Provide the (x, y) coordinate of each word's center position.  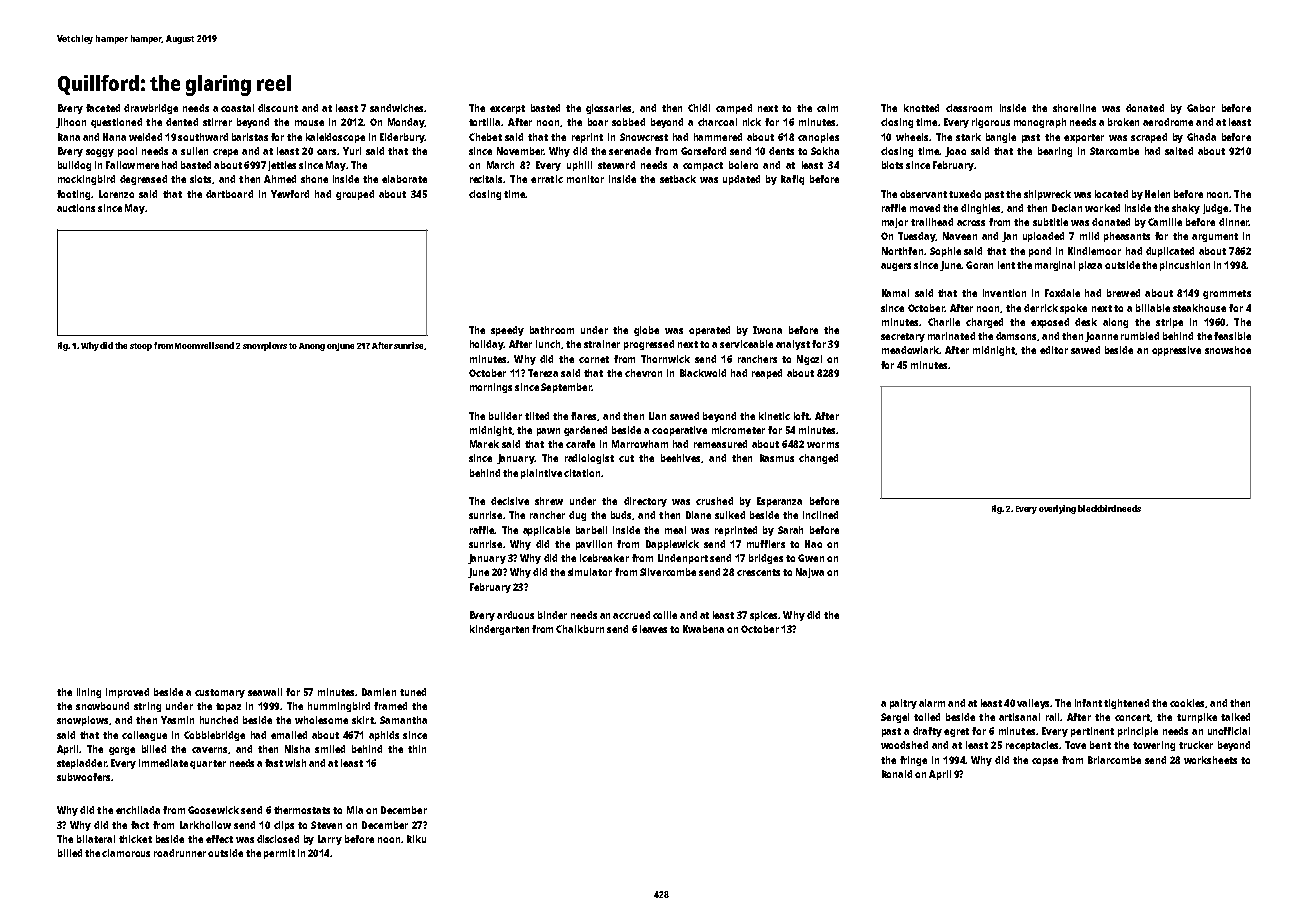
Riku (416, 839)
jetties (282, 166)
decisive (510, 501)
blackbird (1097, 508)
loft (802, 416)
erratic (547, 179)
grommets (1227, 294)
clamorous (126, 853)
